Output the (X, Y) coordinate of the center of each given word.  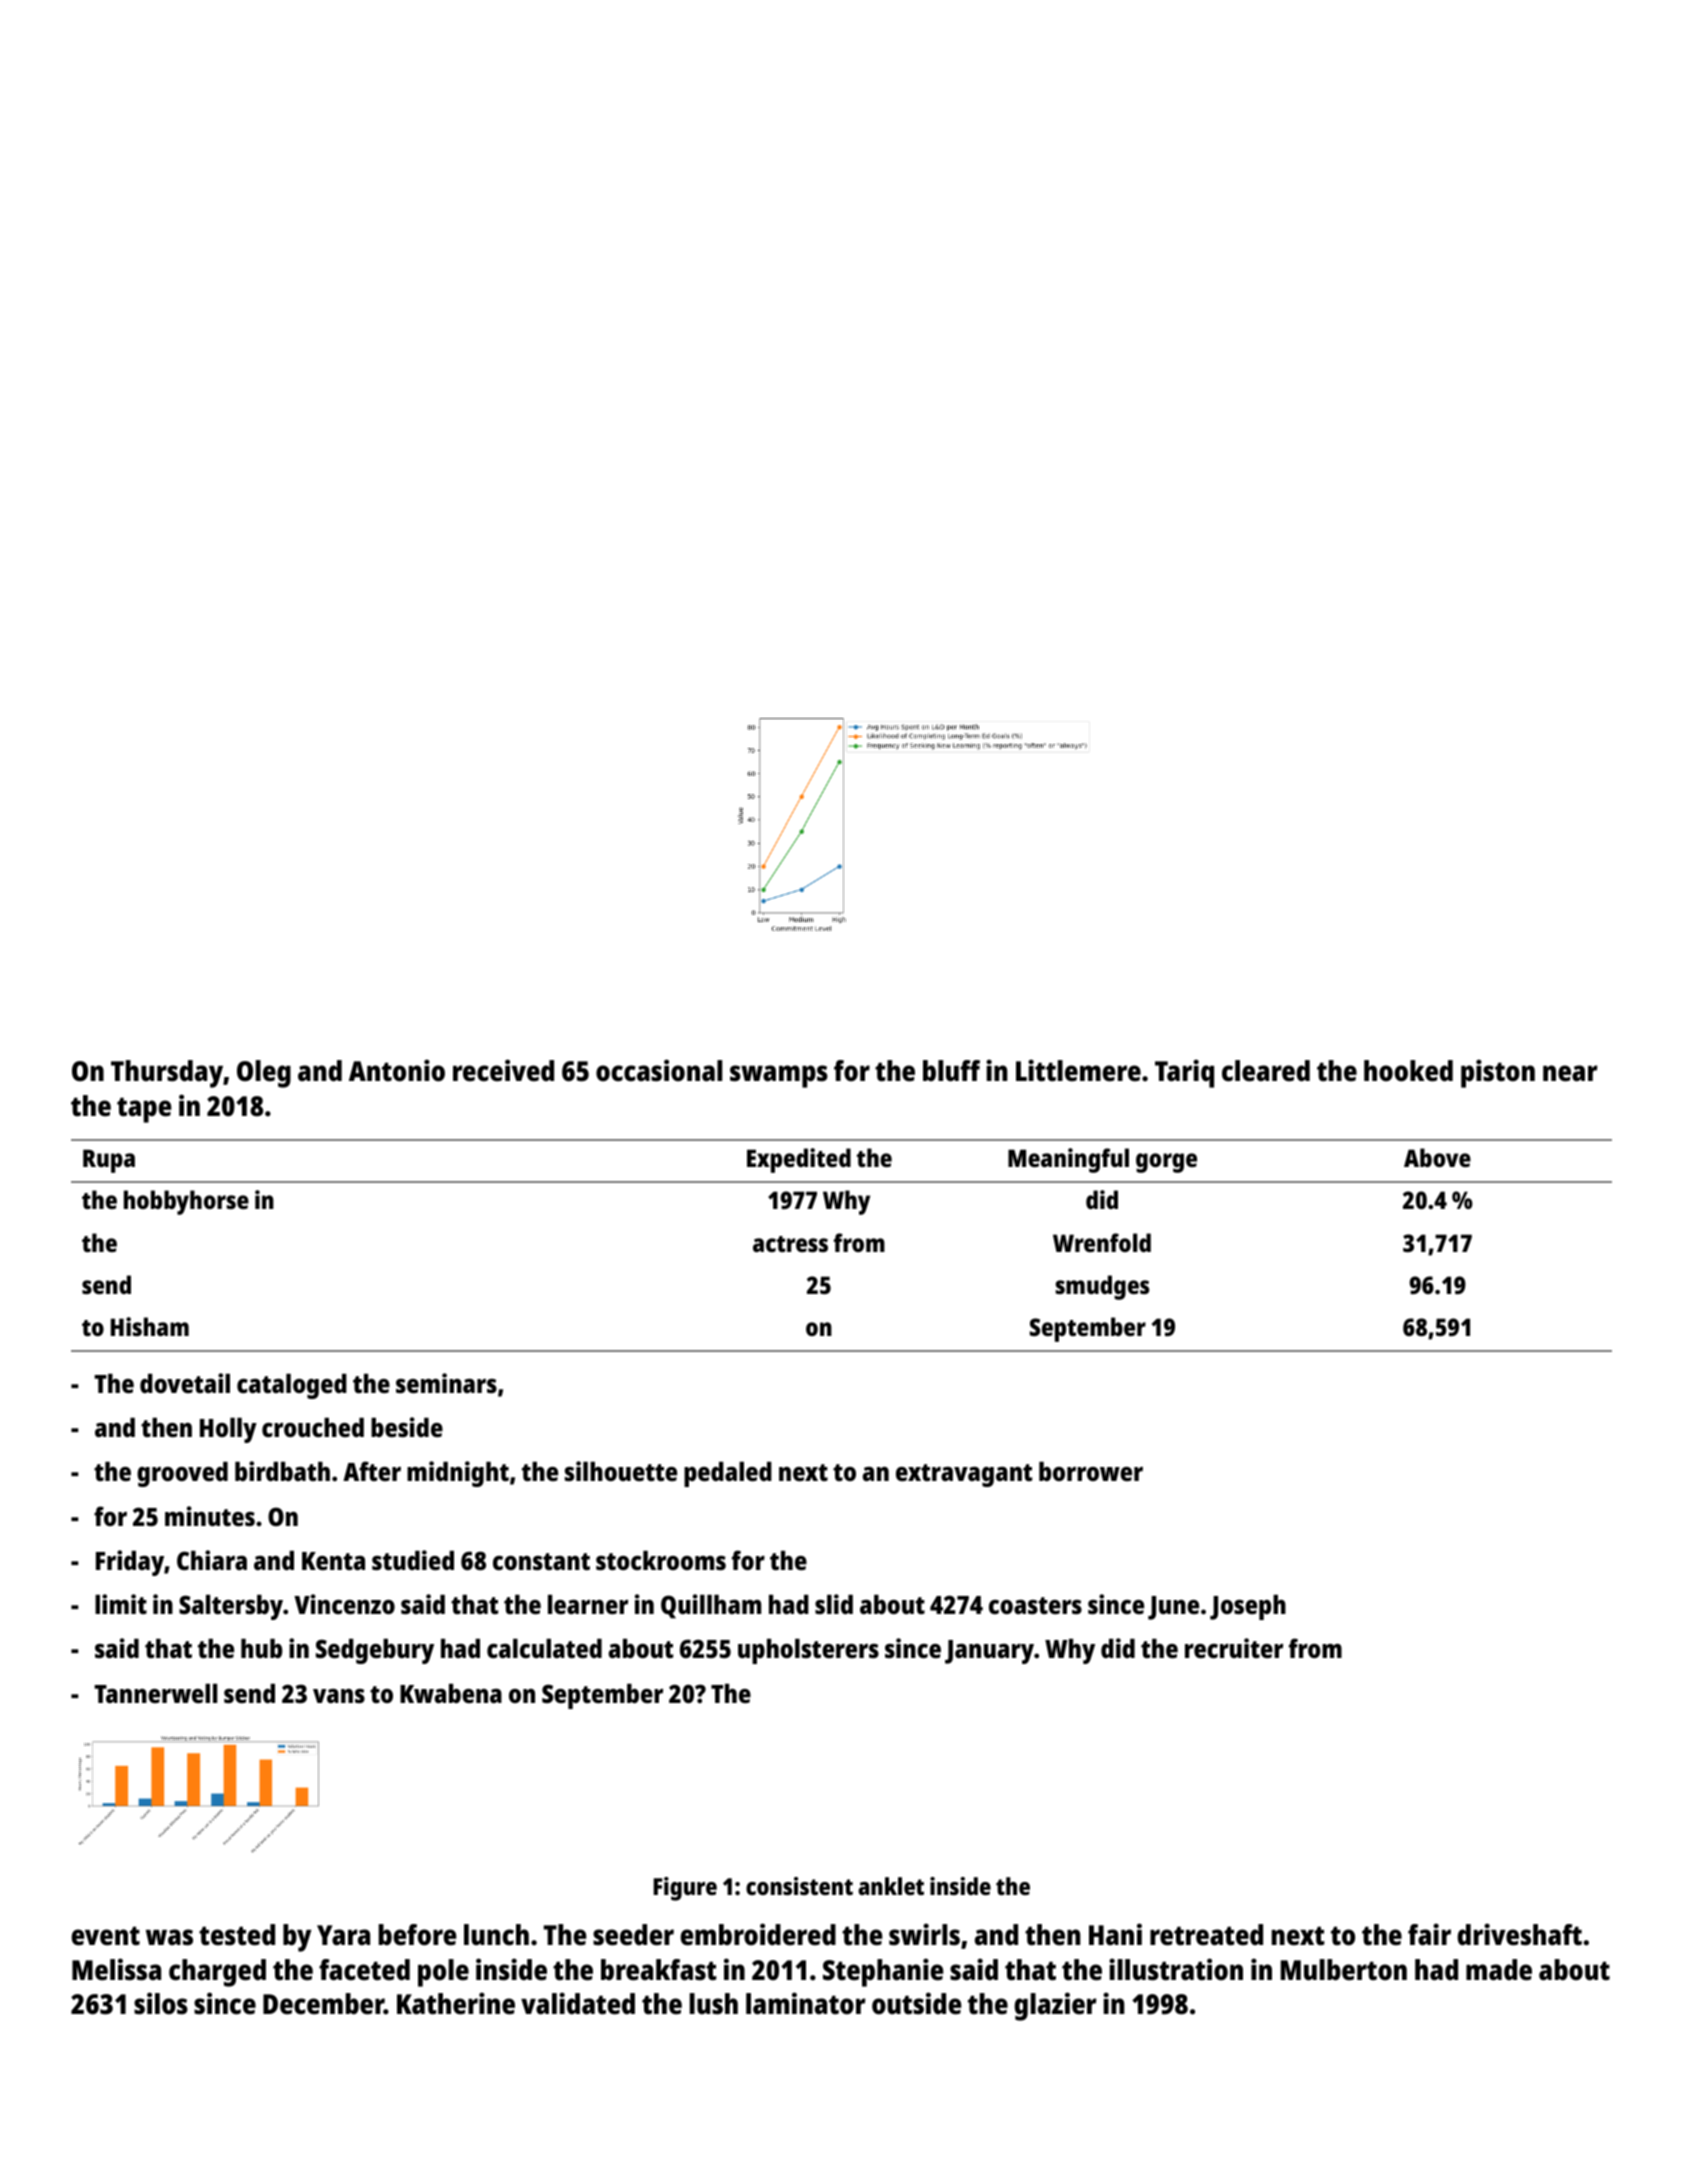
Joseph (1248, 1607)
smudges (1102, 1287)
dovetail (185, 1383)
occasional (659, 1070)
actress (790, 1244)
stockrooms (661, 1560)
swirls (924, 1934)
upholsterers (808, 1651)
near (1570, 1073)
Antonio (397, 1070)
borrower (1091, 1471)
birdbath (282, 1471)
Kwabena (451, 1693)
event (105, 1936)
